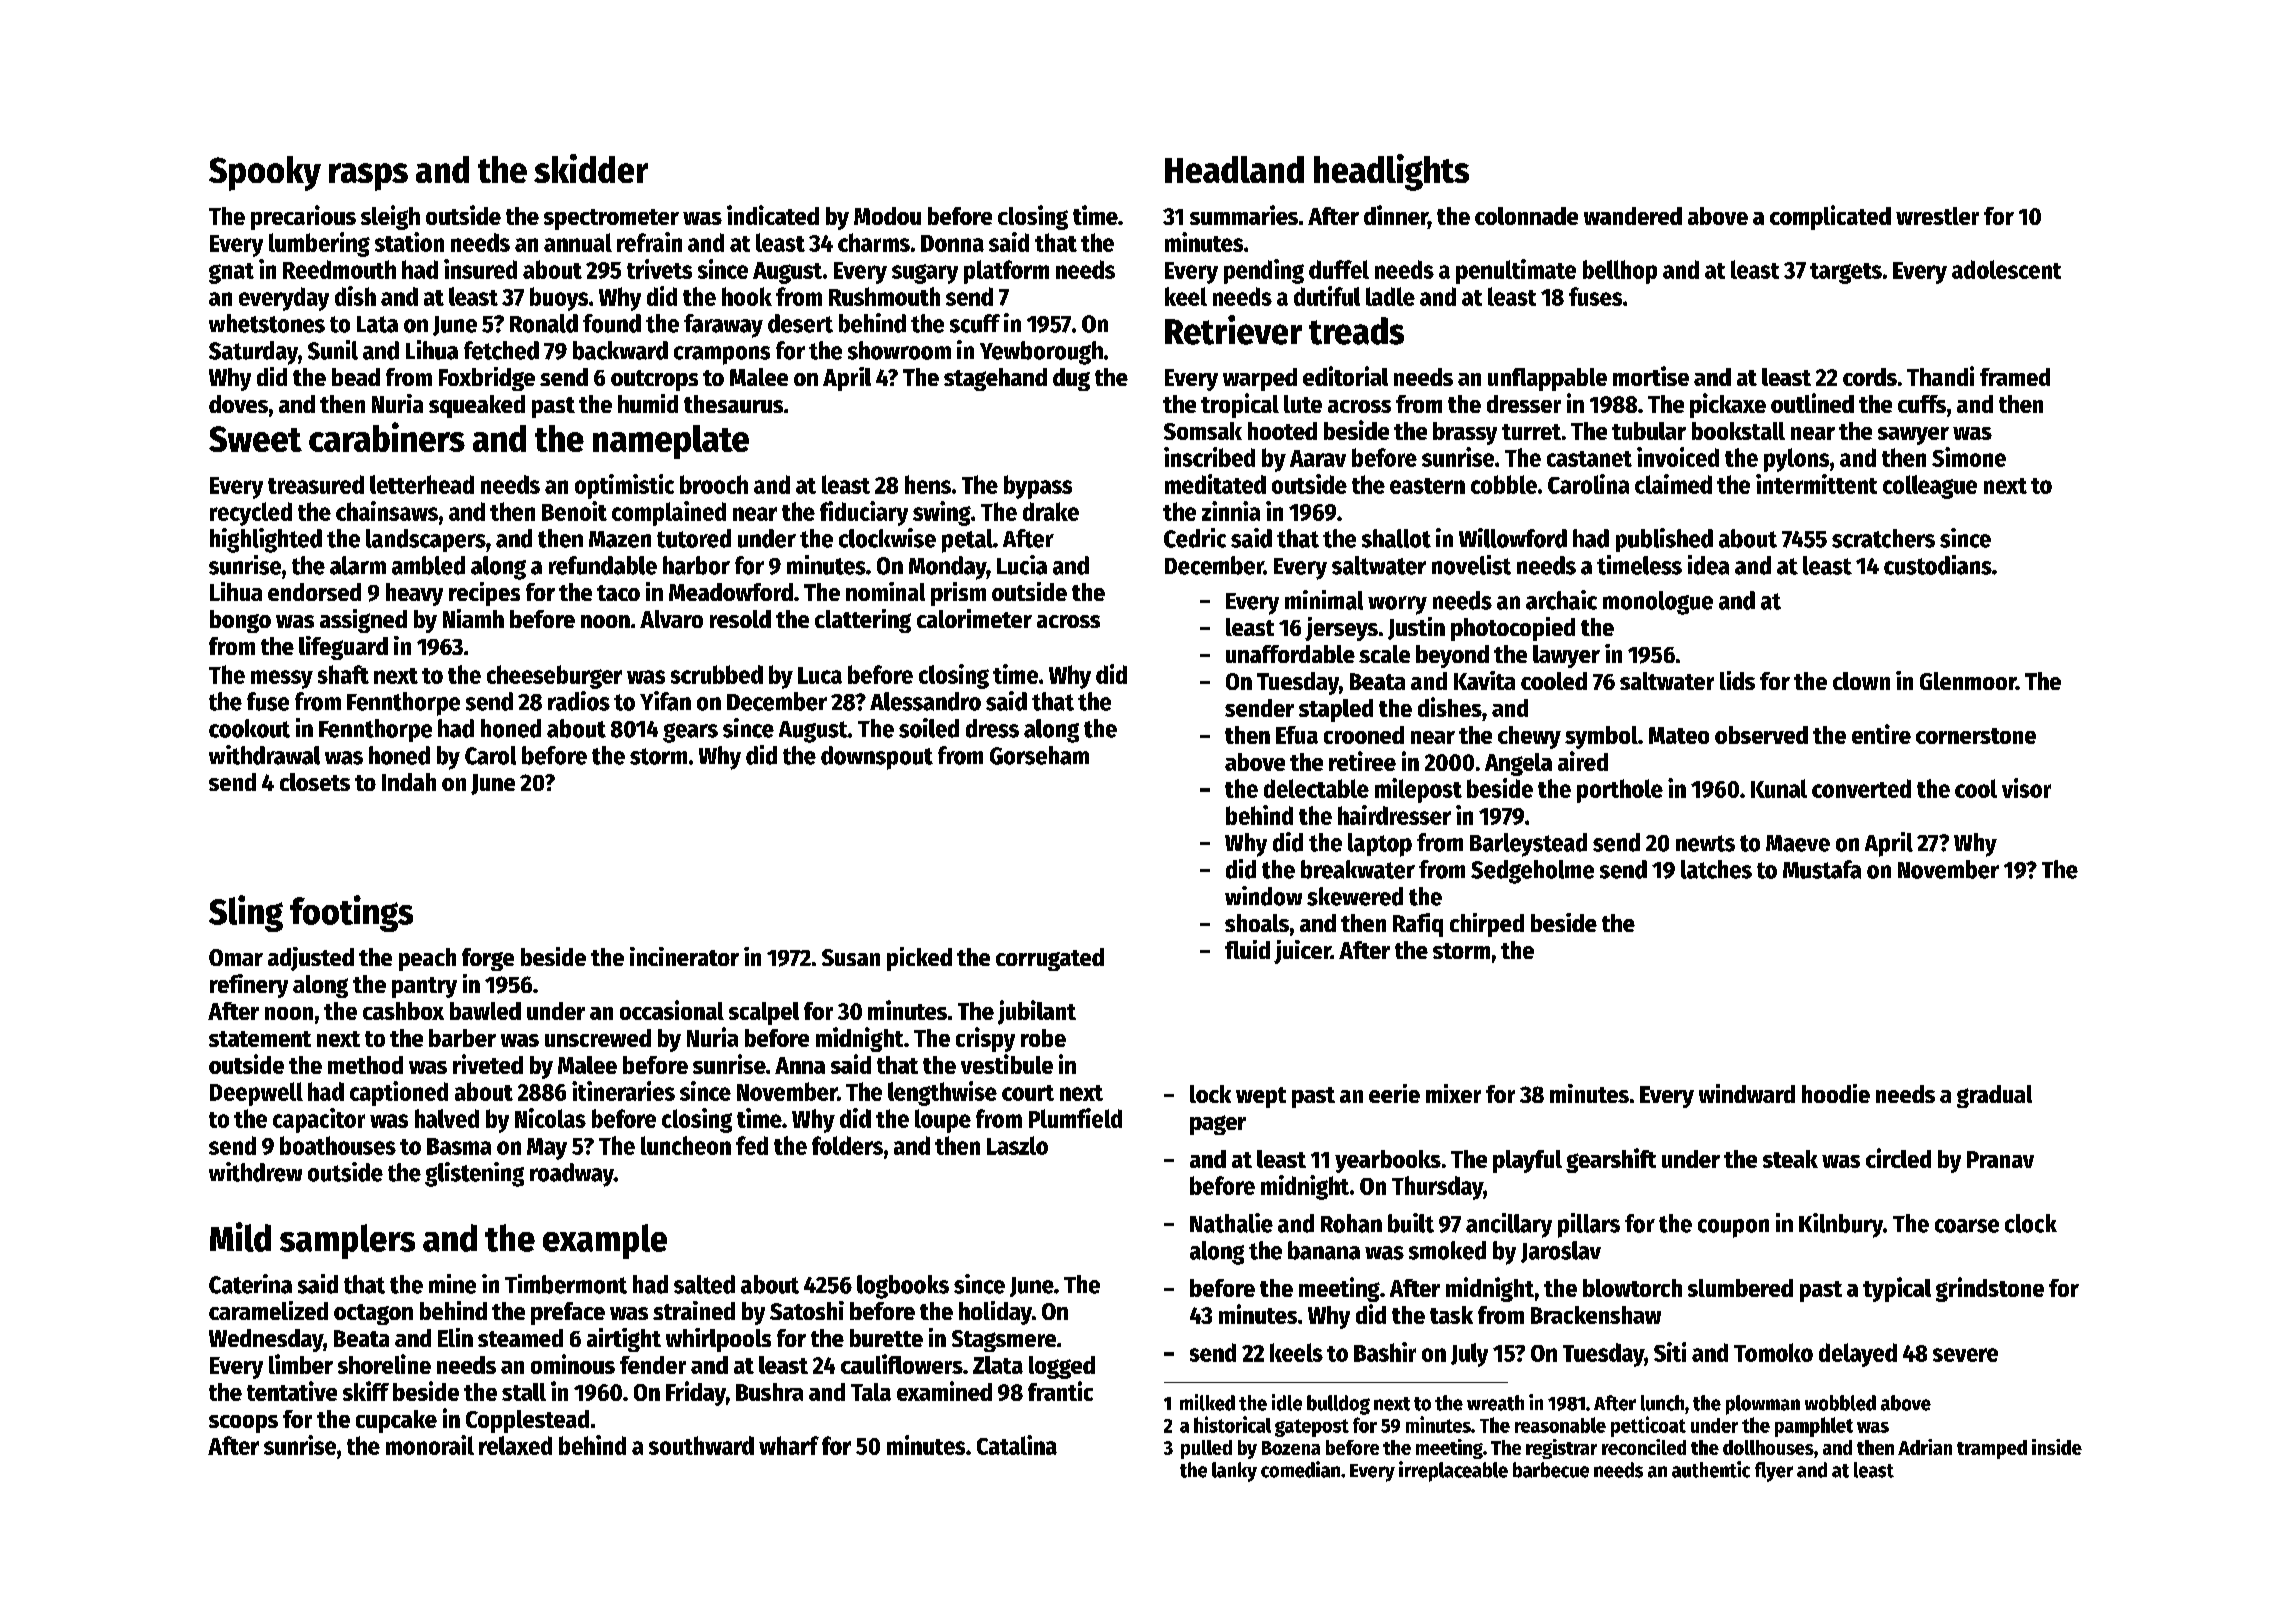  I want to click on targets, so click(1846, 273).
